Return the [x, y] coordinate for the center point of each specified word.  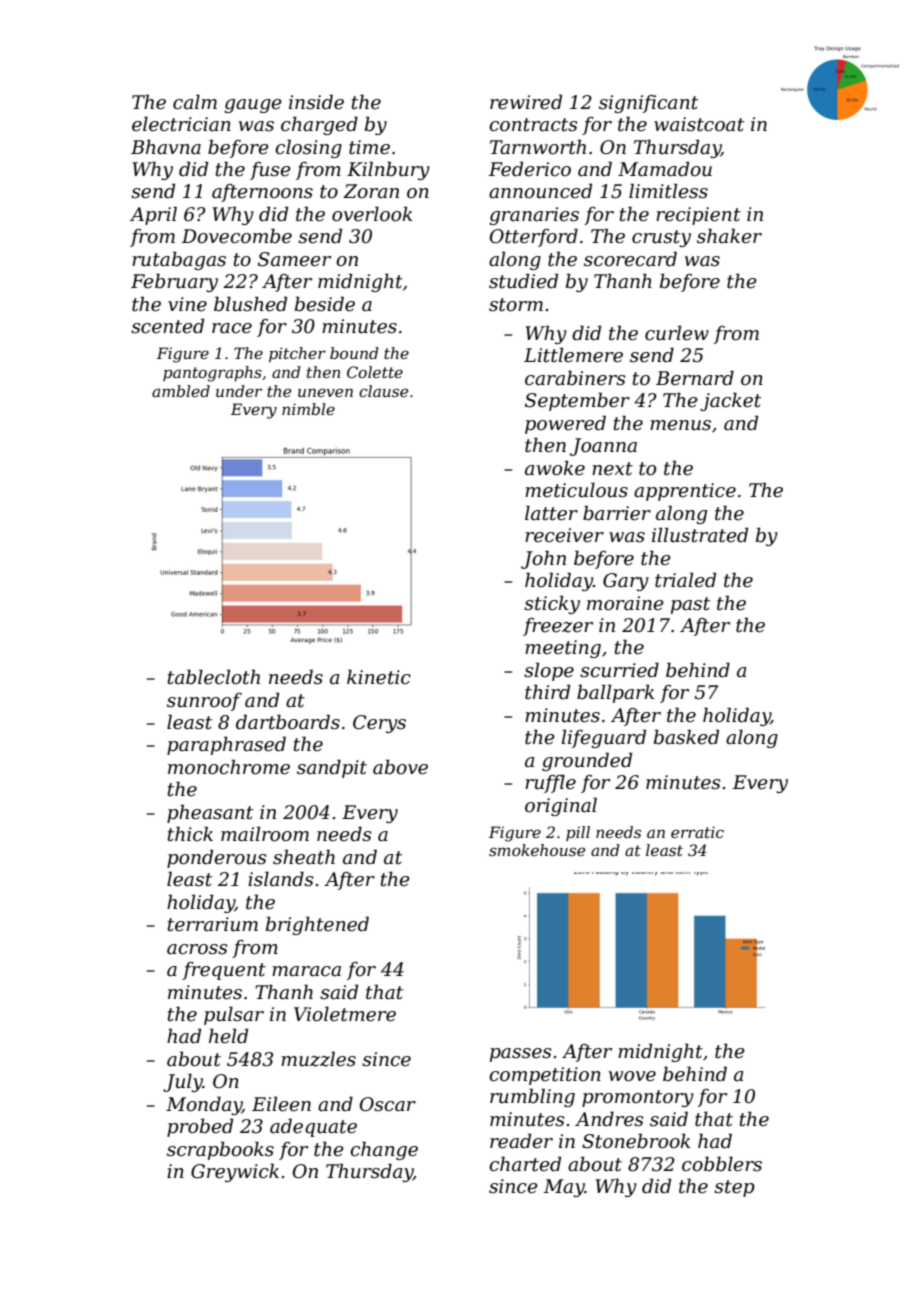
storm [516, 305]
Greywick [235, 1172]
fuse [270, 171]
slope [549, 671]
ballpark [616, 693]
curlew [677, 333]
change [384, 1151]
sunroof [204, 702]
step [734, 1188]
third [547, 692]
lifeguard [604, 738]
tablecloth [214, 677]
